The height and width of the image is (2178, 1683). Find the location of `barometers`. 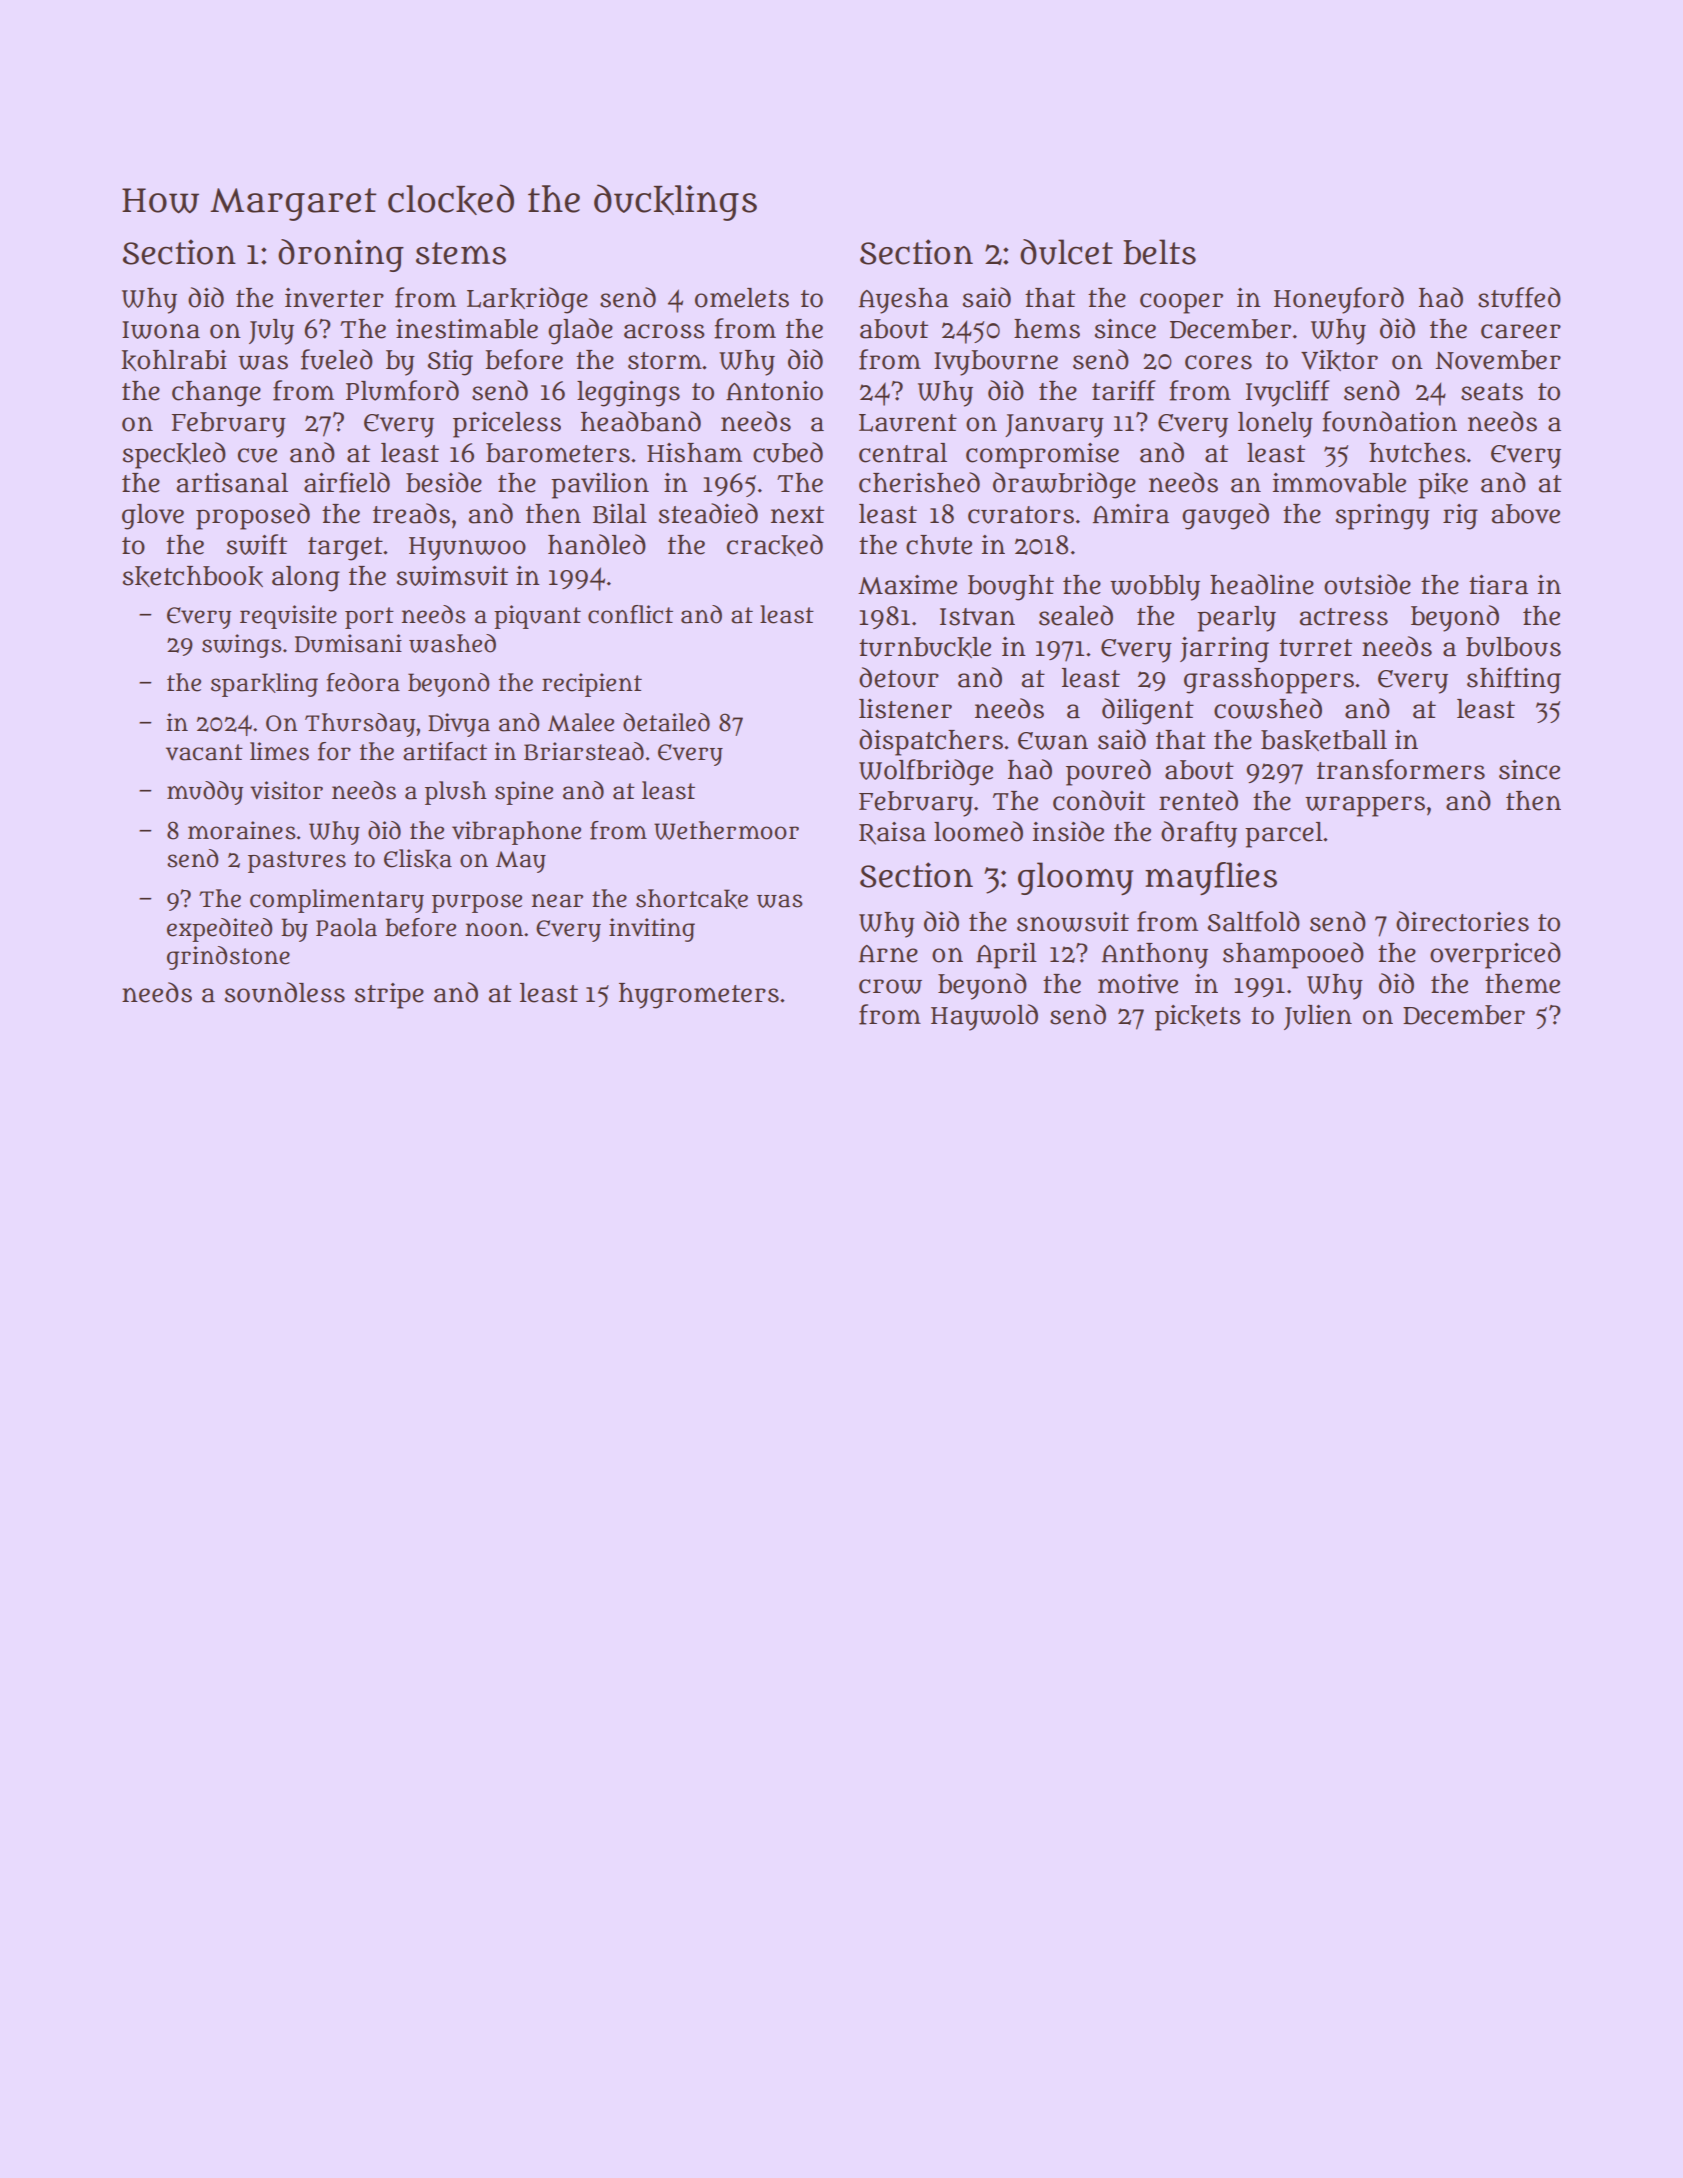

barometers is located at coordinates (558, 453).
